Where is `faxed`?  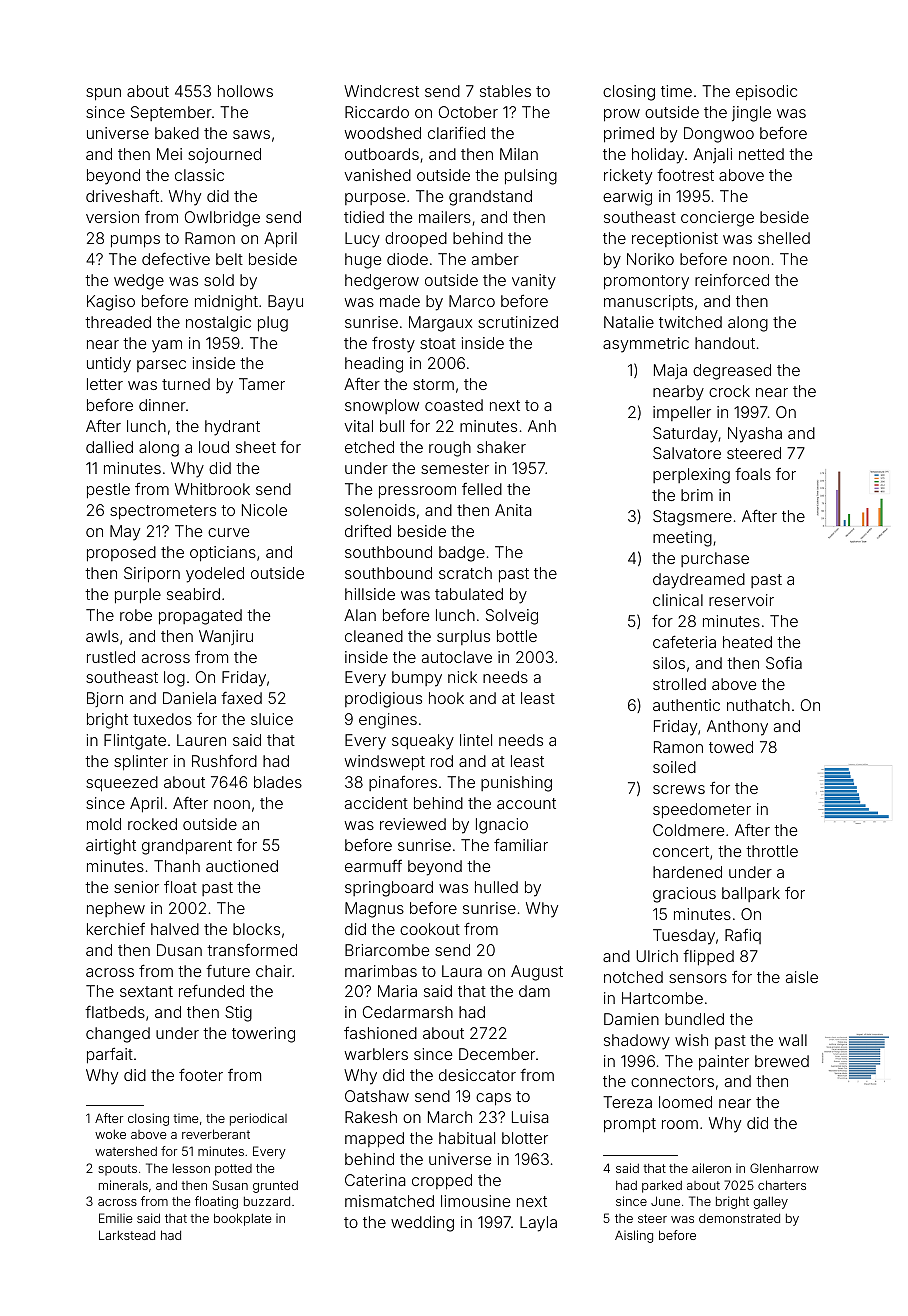
faxed is located at coordinates (241, 698).
